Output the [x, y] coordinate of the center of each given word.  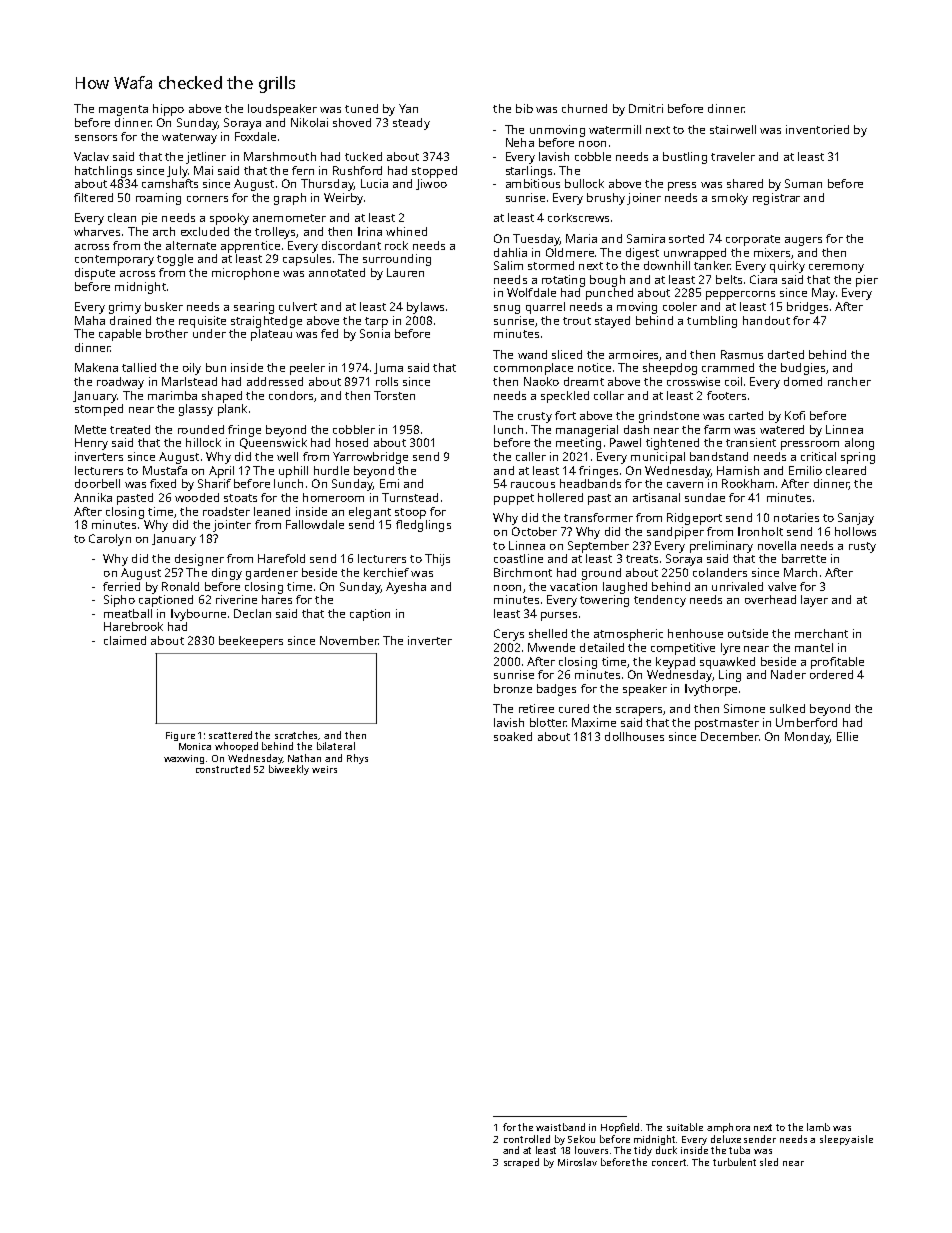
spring [858, 458]
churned [584, 108]
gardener [272, 574]
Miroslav [577, 1162]
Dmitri [646, 108]
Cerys [509, 635]
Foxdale [255, 136]
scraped [521, 1163]
